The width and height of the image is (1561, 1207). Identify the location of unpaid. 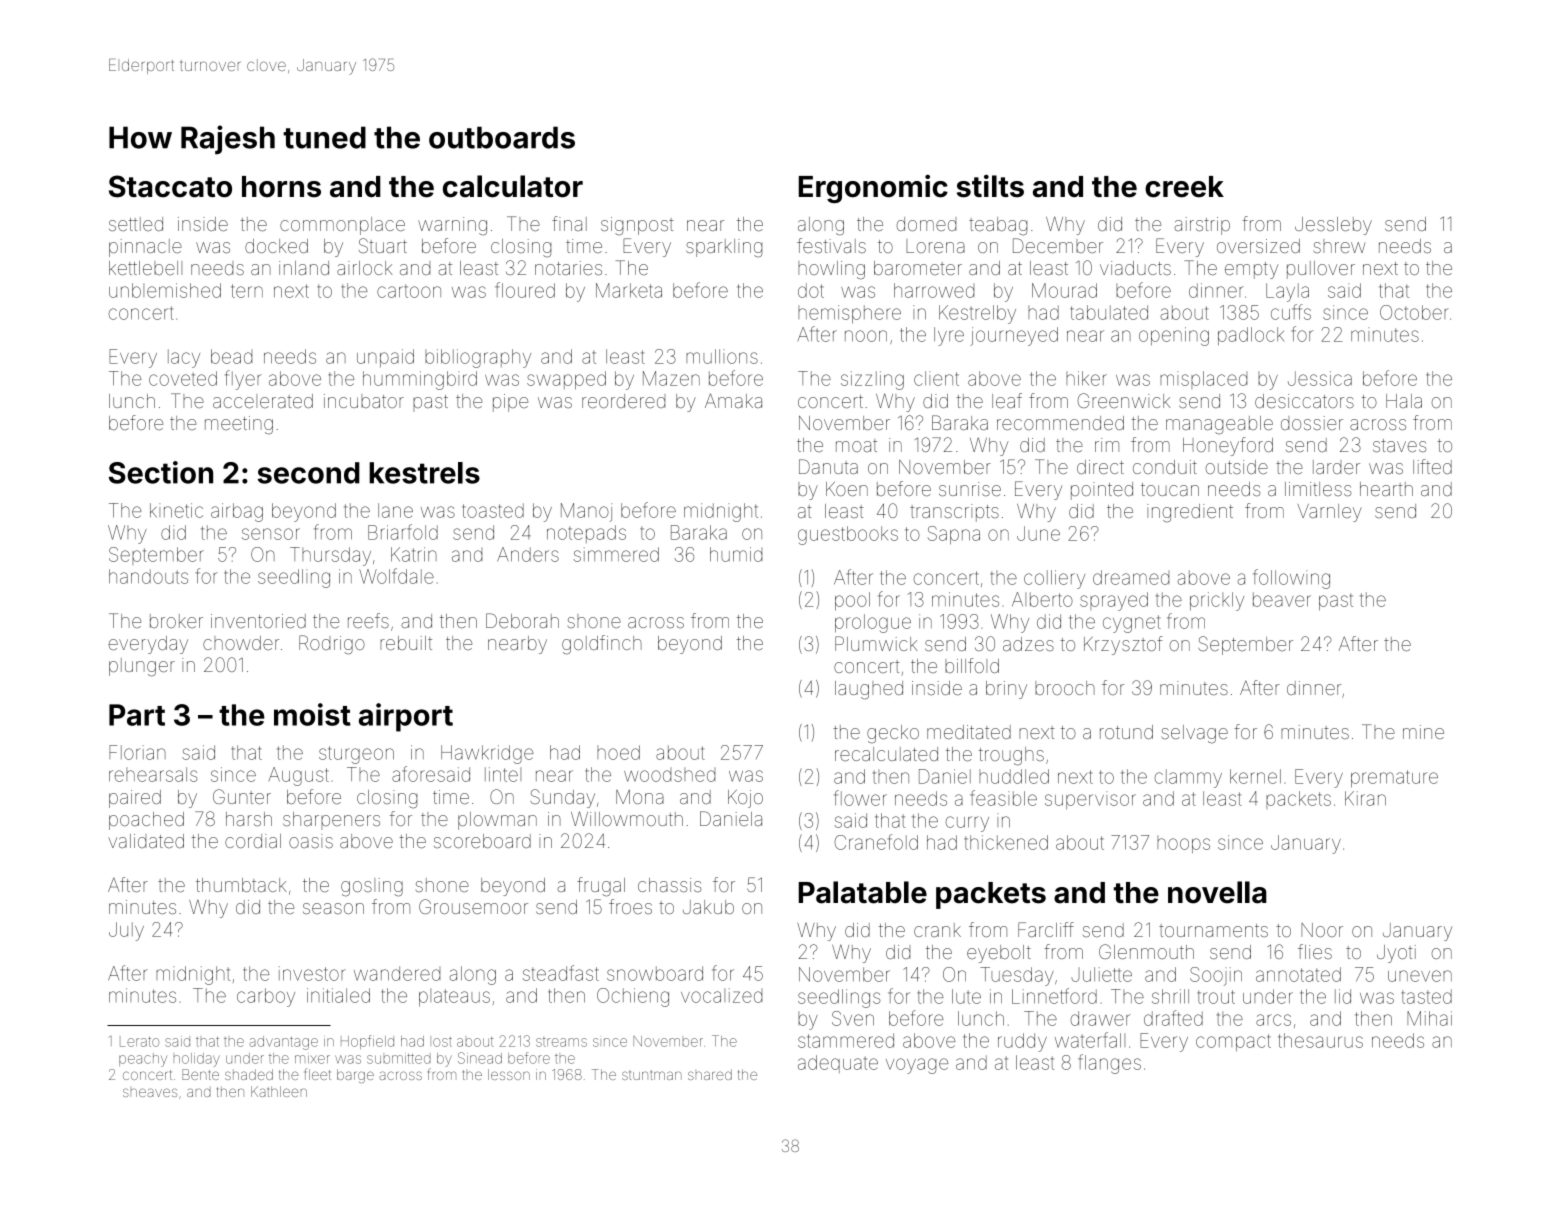
(385, 358).
